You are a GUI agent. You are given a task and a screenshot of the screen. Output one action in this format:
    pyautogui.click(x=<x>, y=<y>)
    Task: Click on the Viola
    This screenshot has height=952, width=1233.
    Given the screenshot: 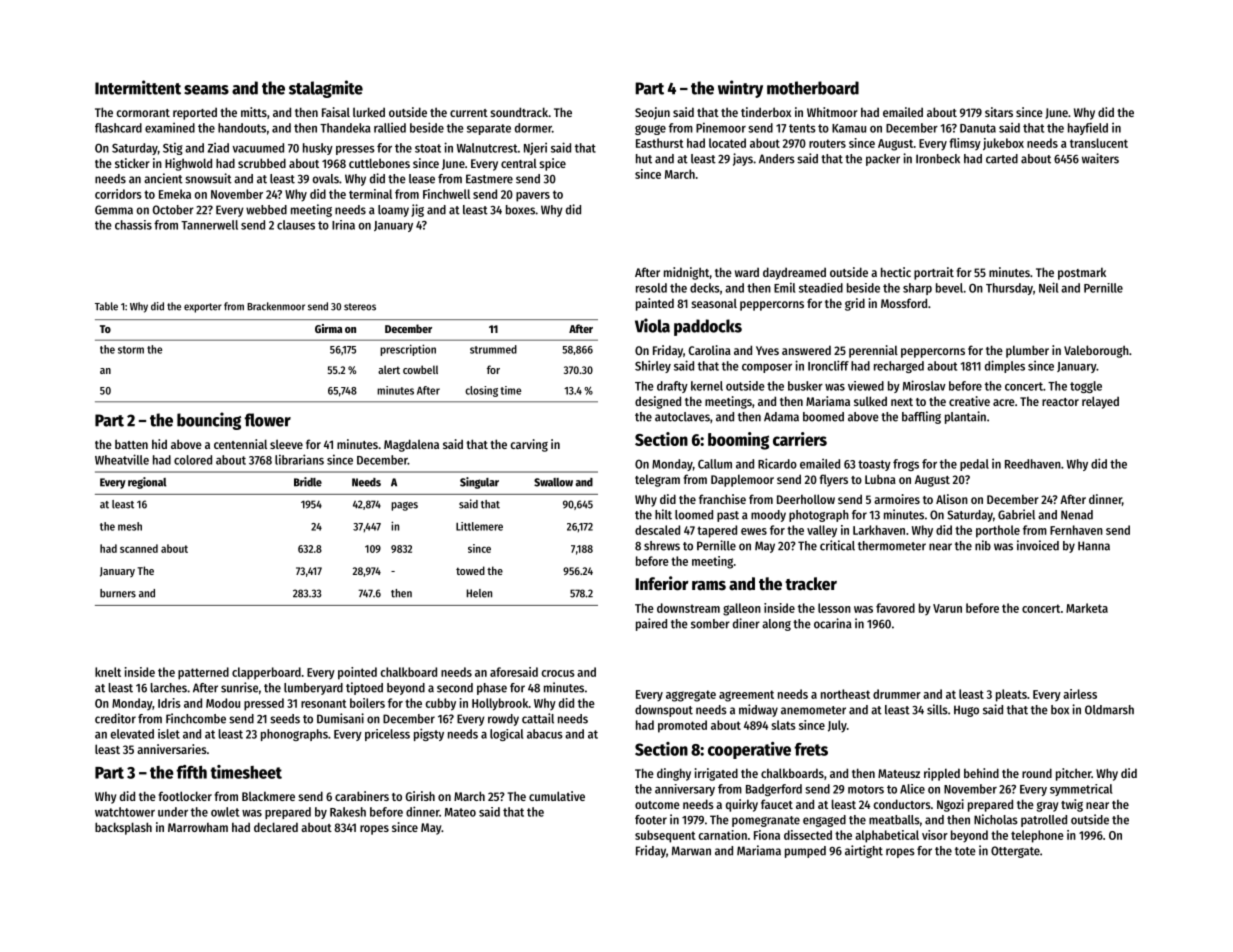 What is the action you would take?
    pyautogui.click(x=652, y=325)
